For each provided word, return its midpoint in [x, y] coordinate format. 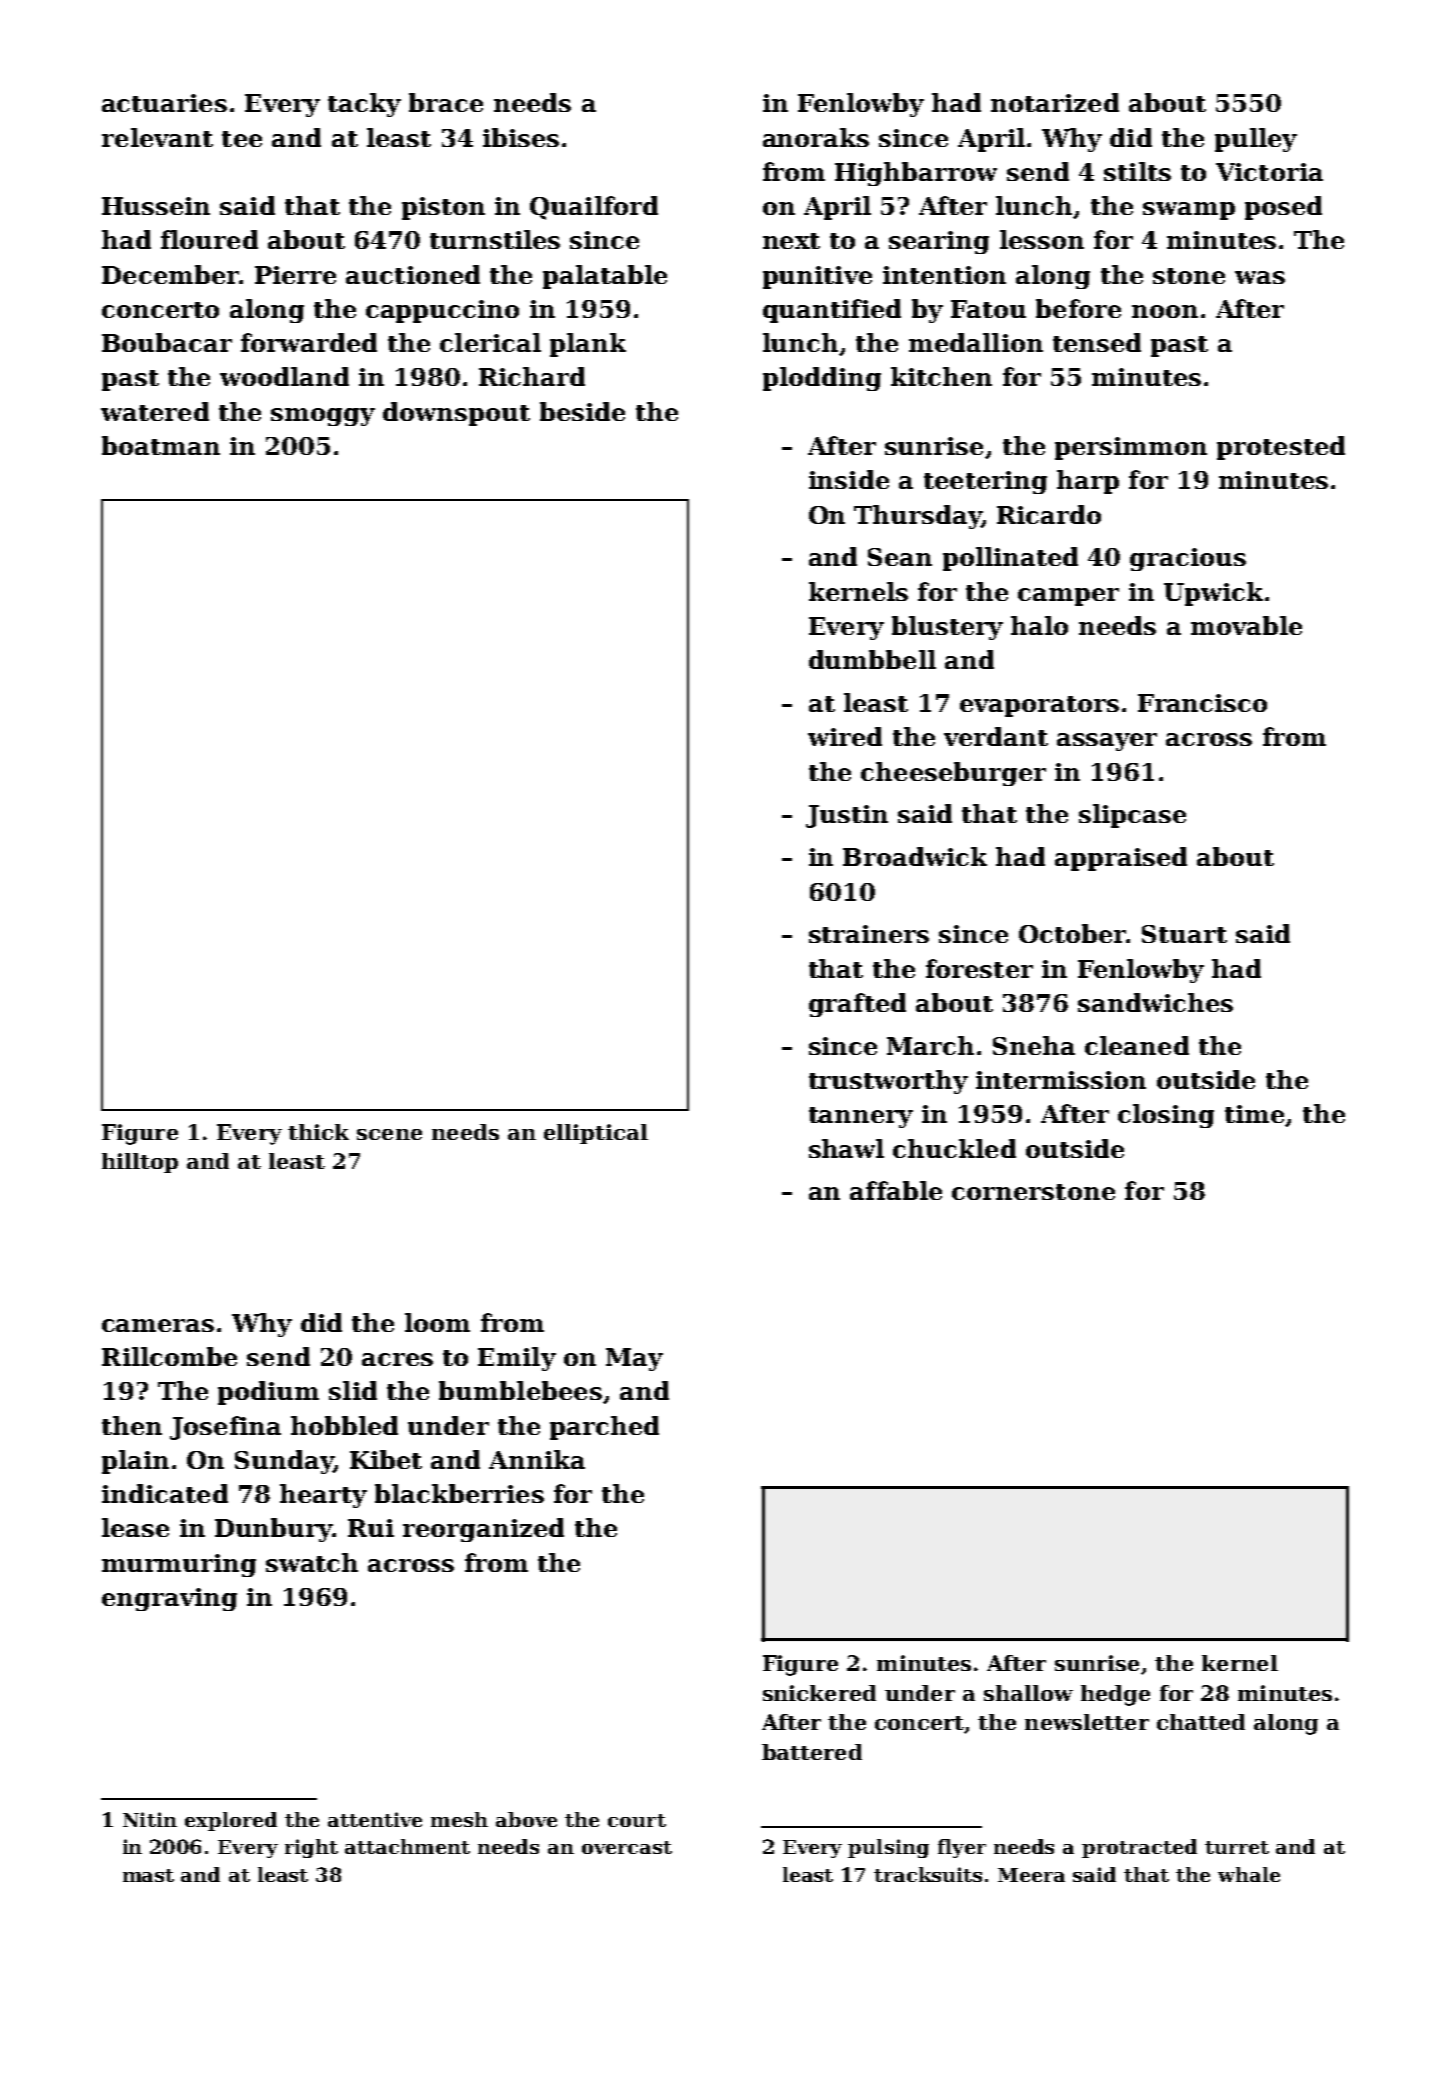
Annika [537, 1459]
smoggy [323, 417]
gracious [1188, 559]
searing [939, 242]
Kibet [386, 1459]
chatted [1201, 1722]
